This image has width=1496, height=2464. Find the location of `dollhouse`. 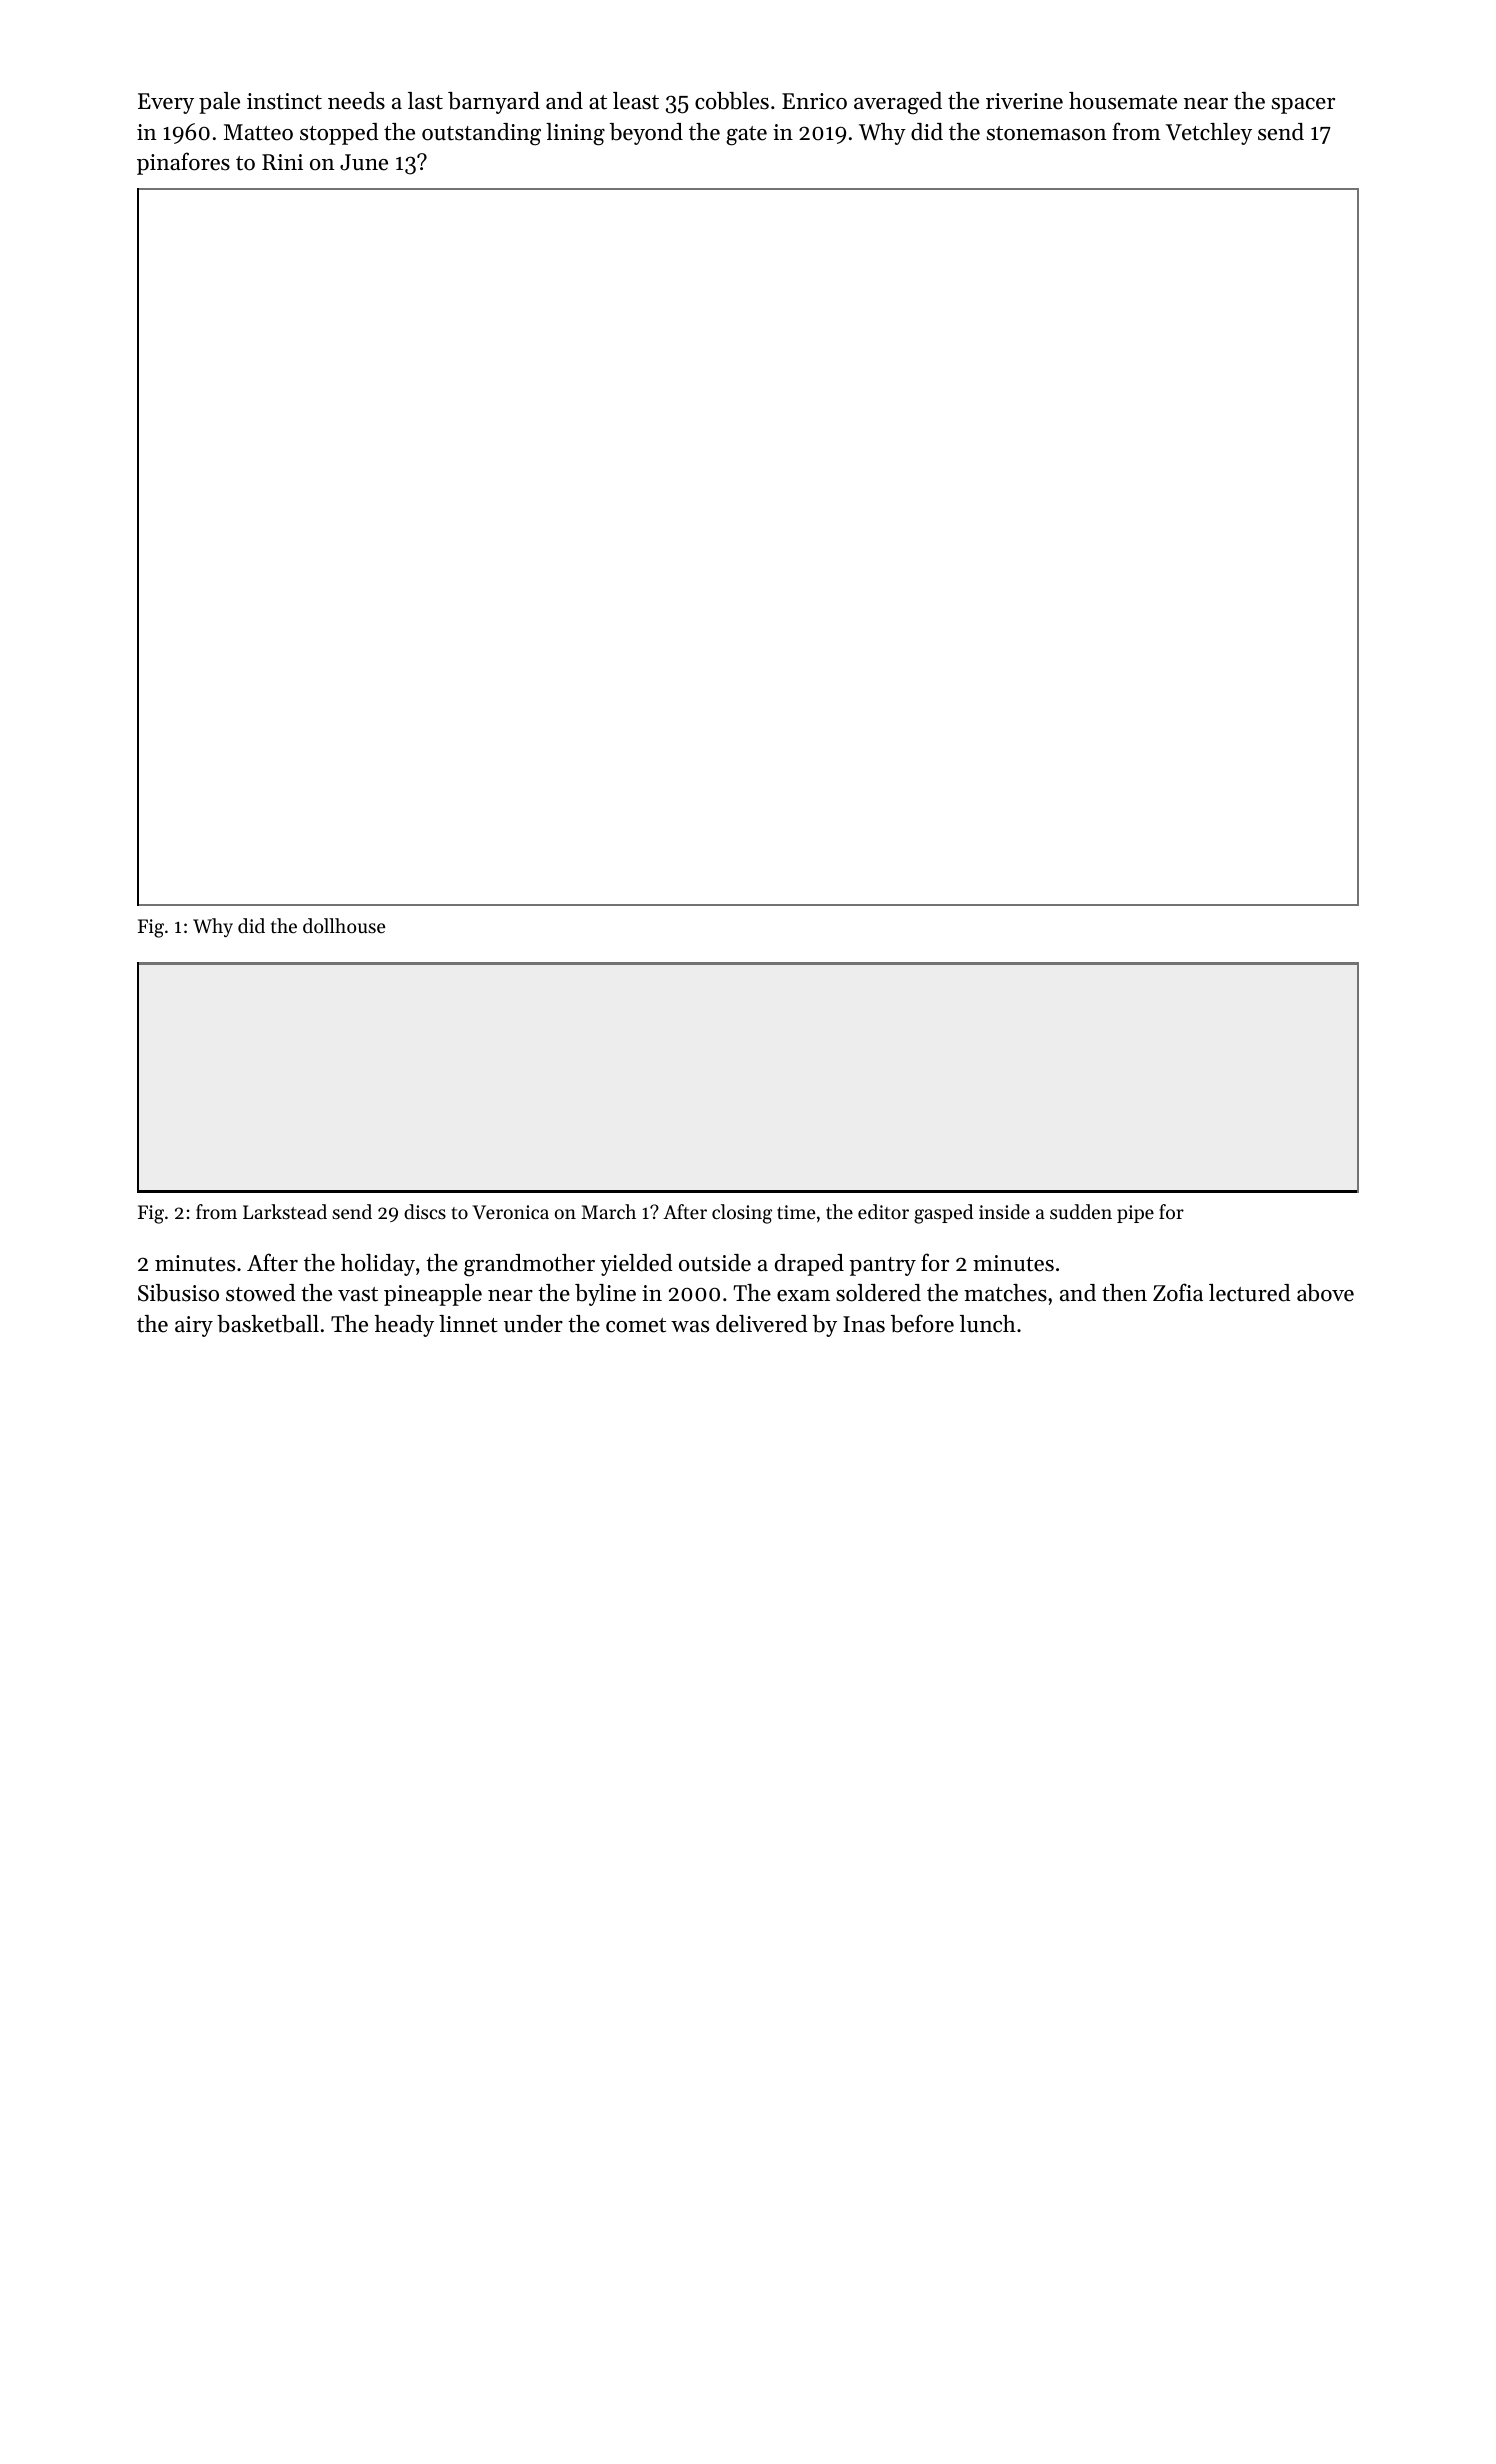

dollhouse is located at coordinates (344, 925).
